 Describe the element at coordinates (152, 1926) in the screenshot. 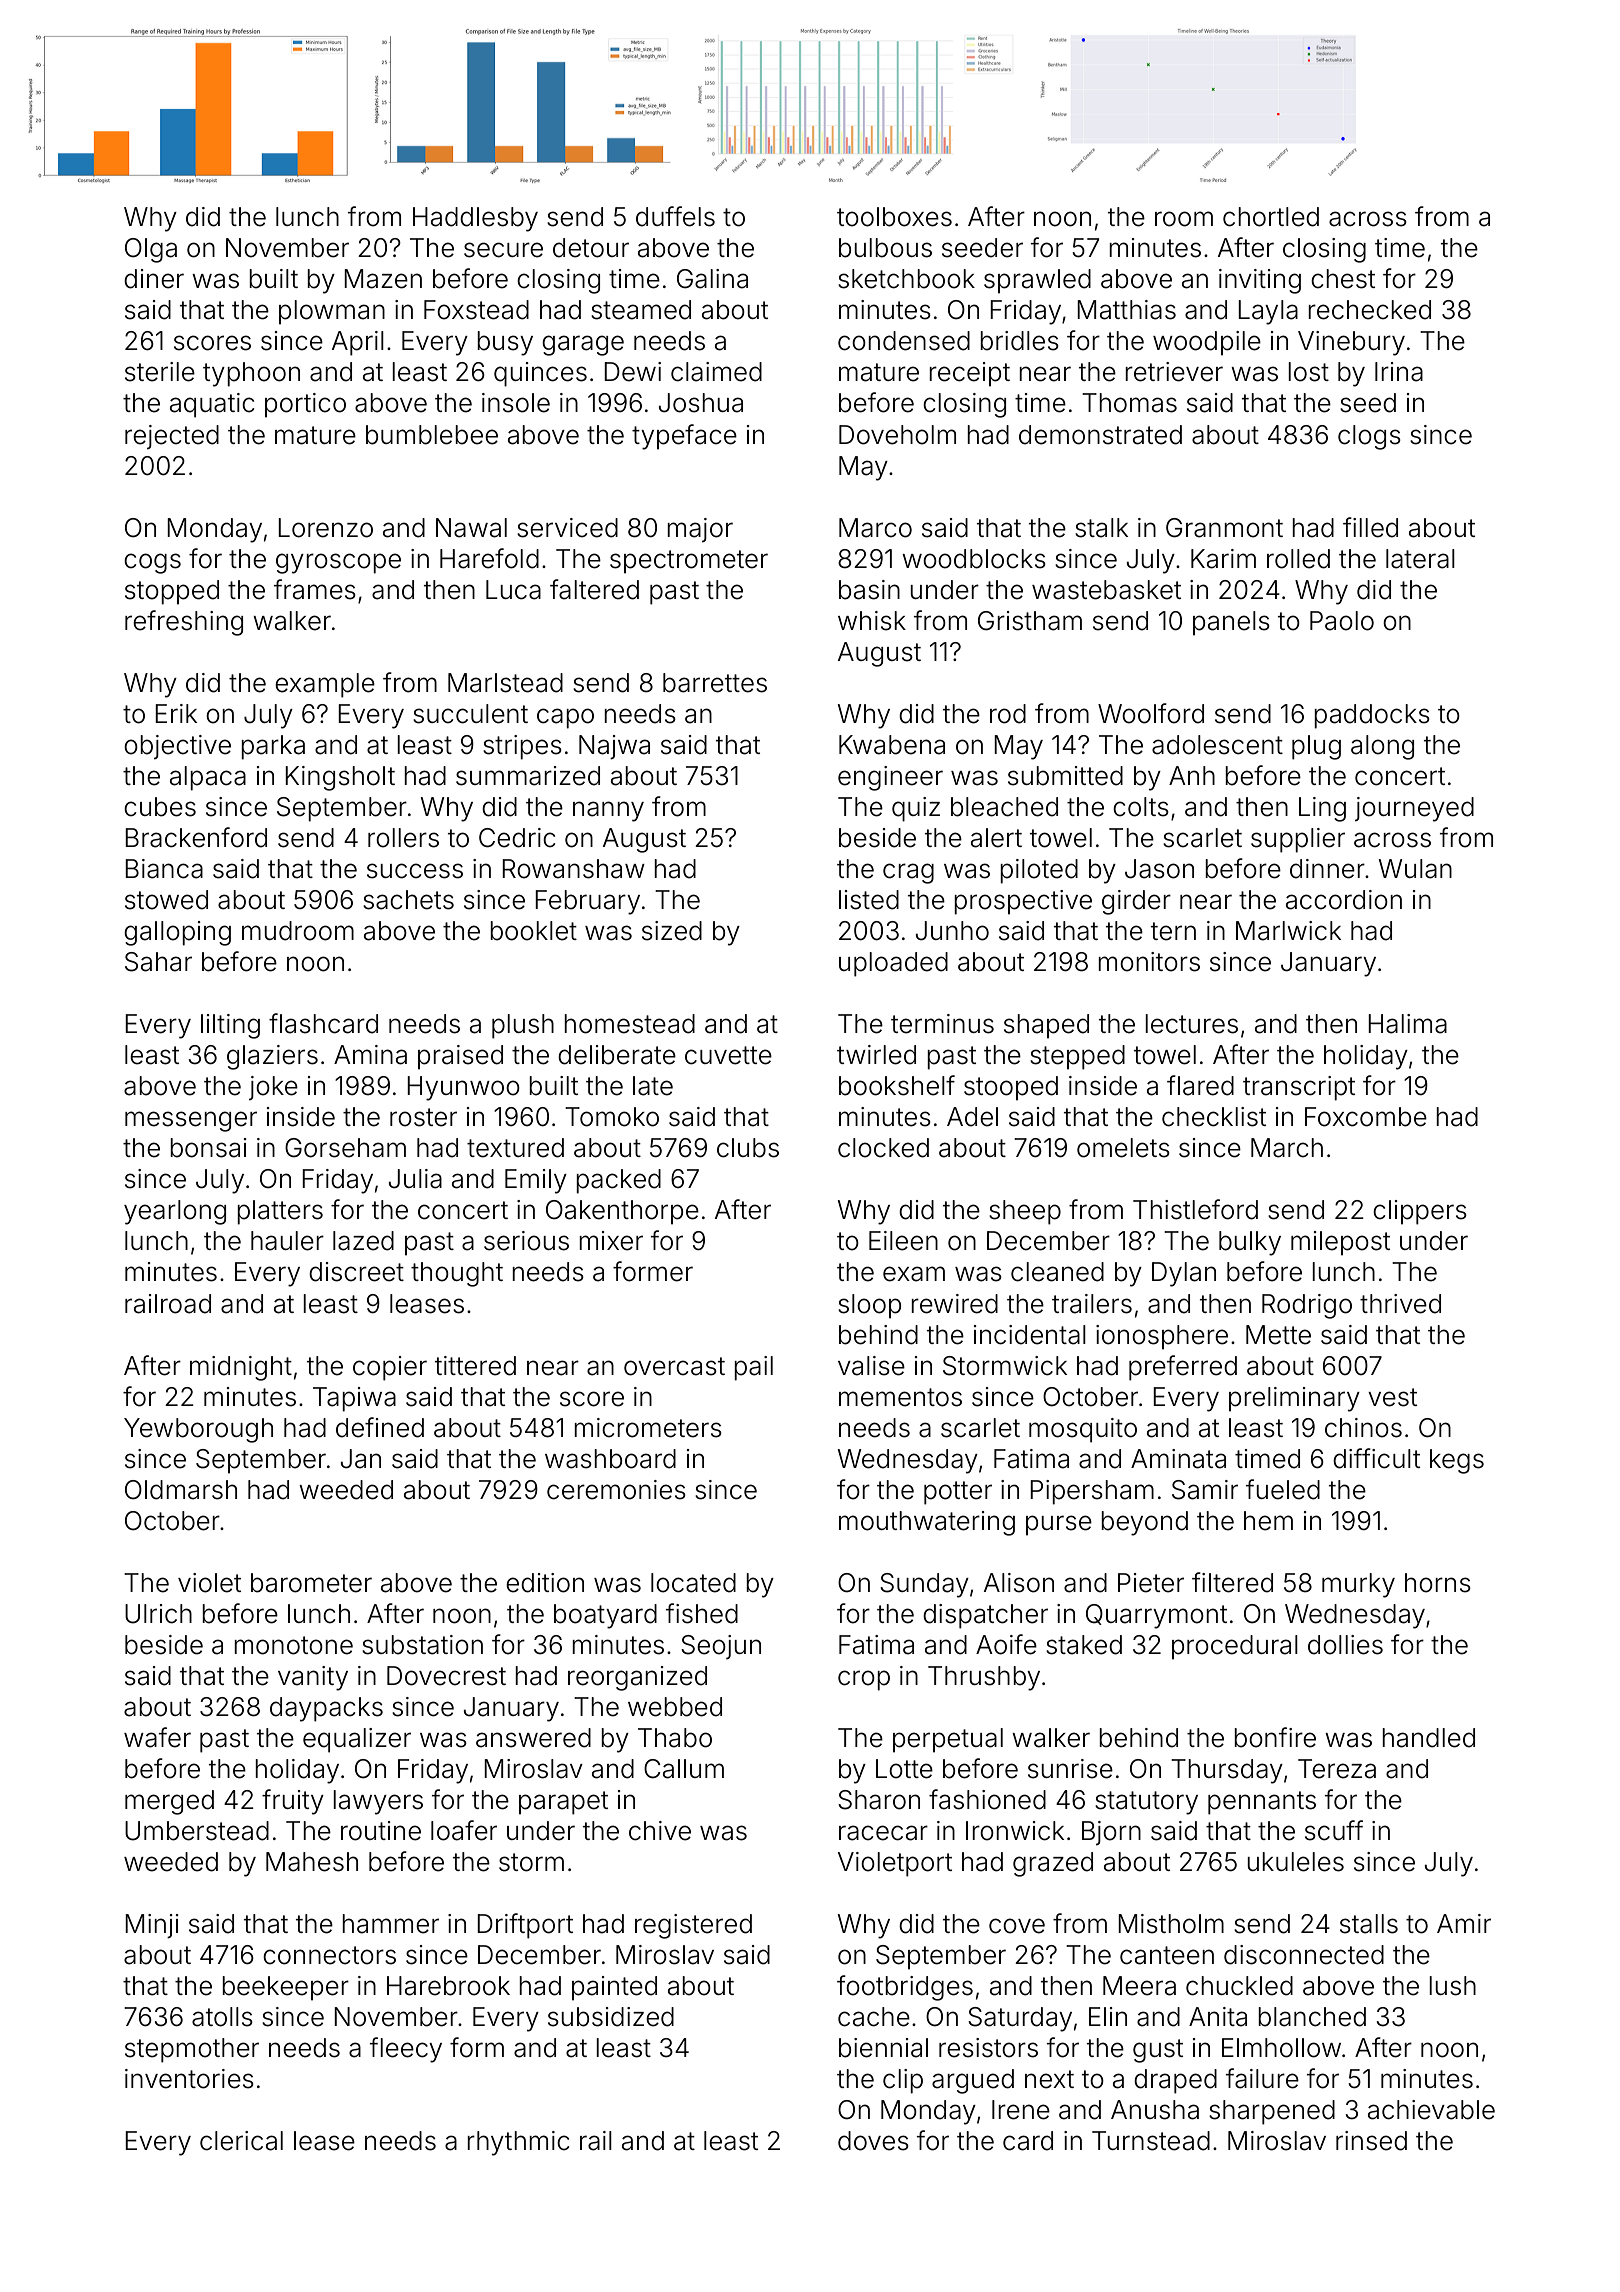

I see `Minji` at that location.
